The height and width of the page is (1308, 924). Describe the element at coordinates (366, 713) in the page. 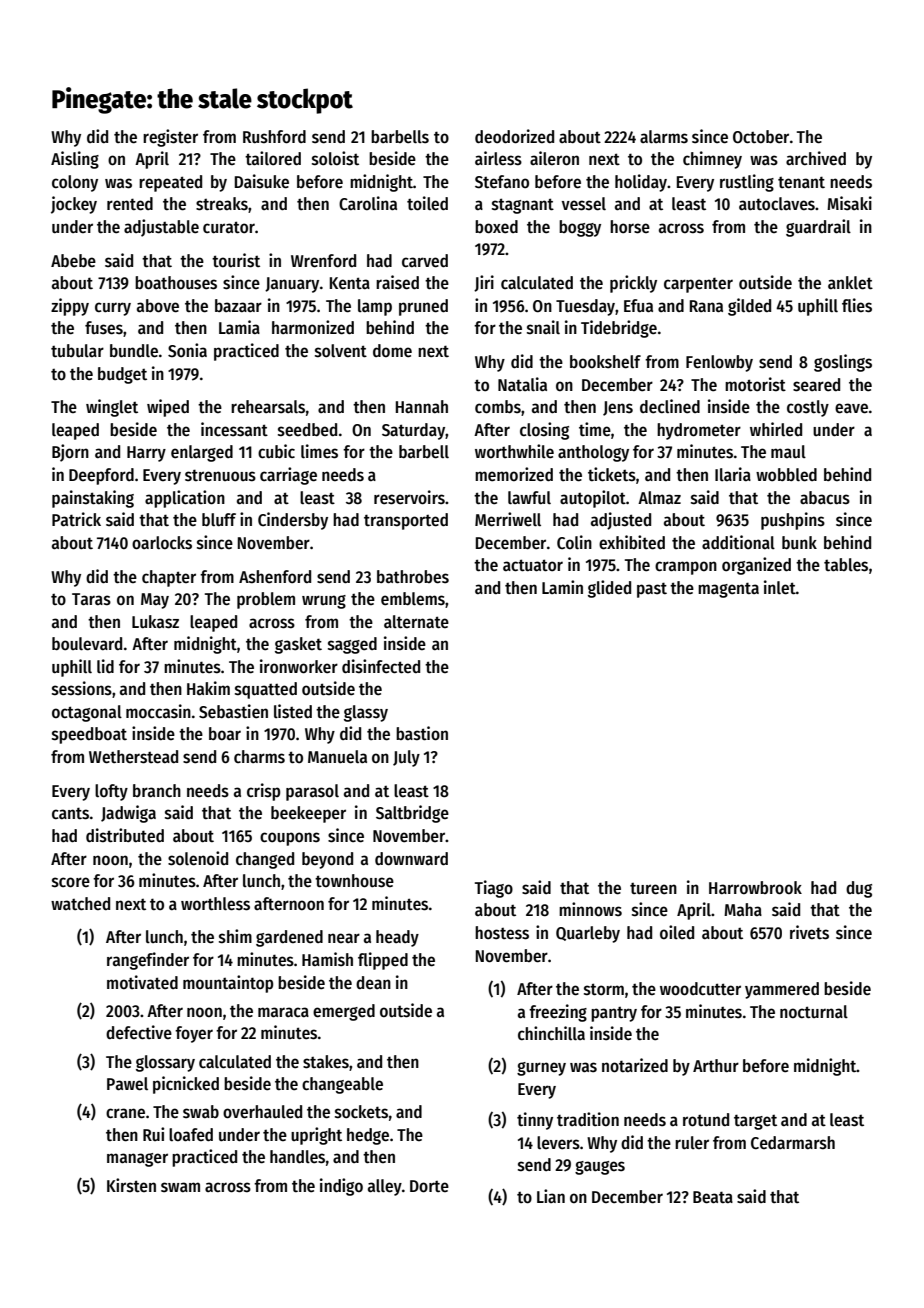

I see `glassy` at that location.
